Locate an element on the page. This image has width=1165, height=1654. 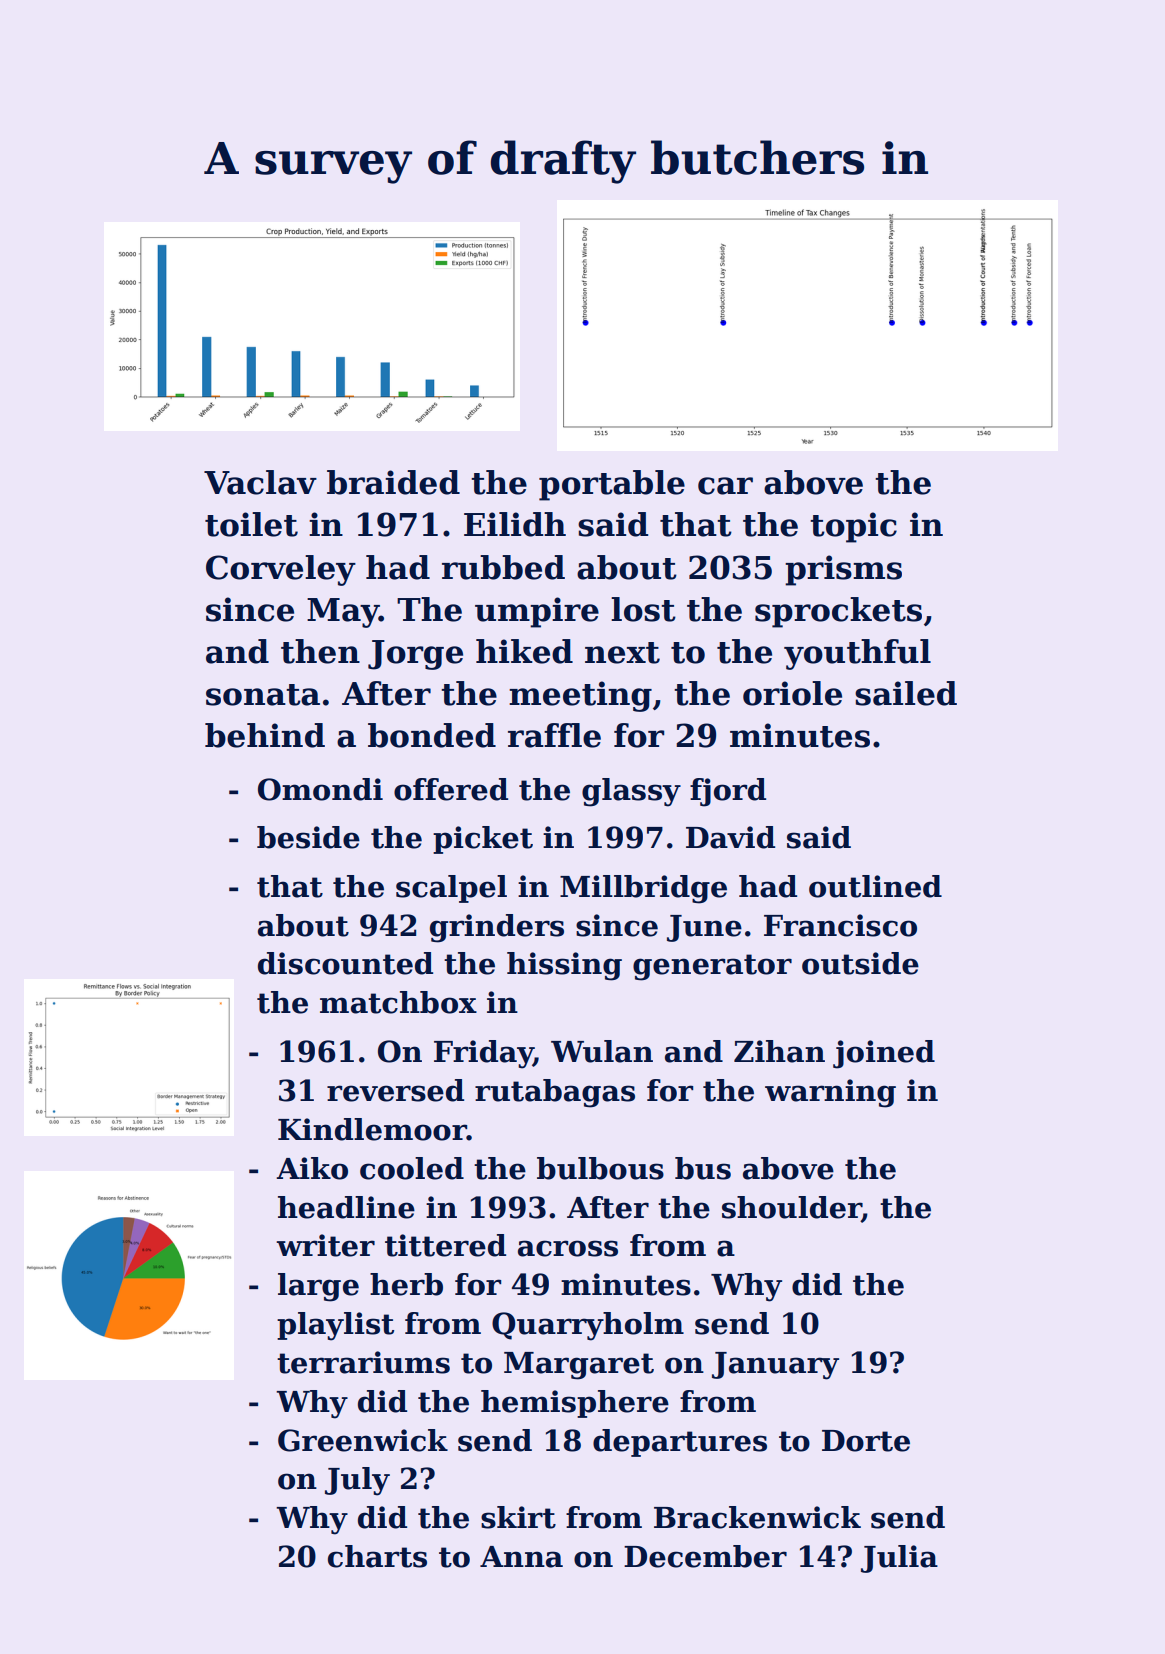
reversed is located at coordinates (395, 1090).
